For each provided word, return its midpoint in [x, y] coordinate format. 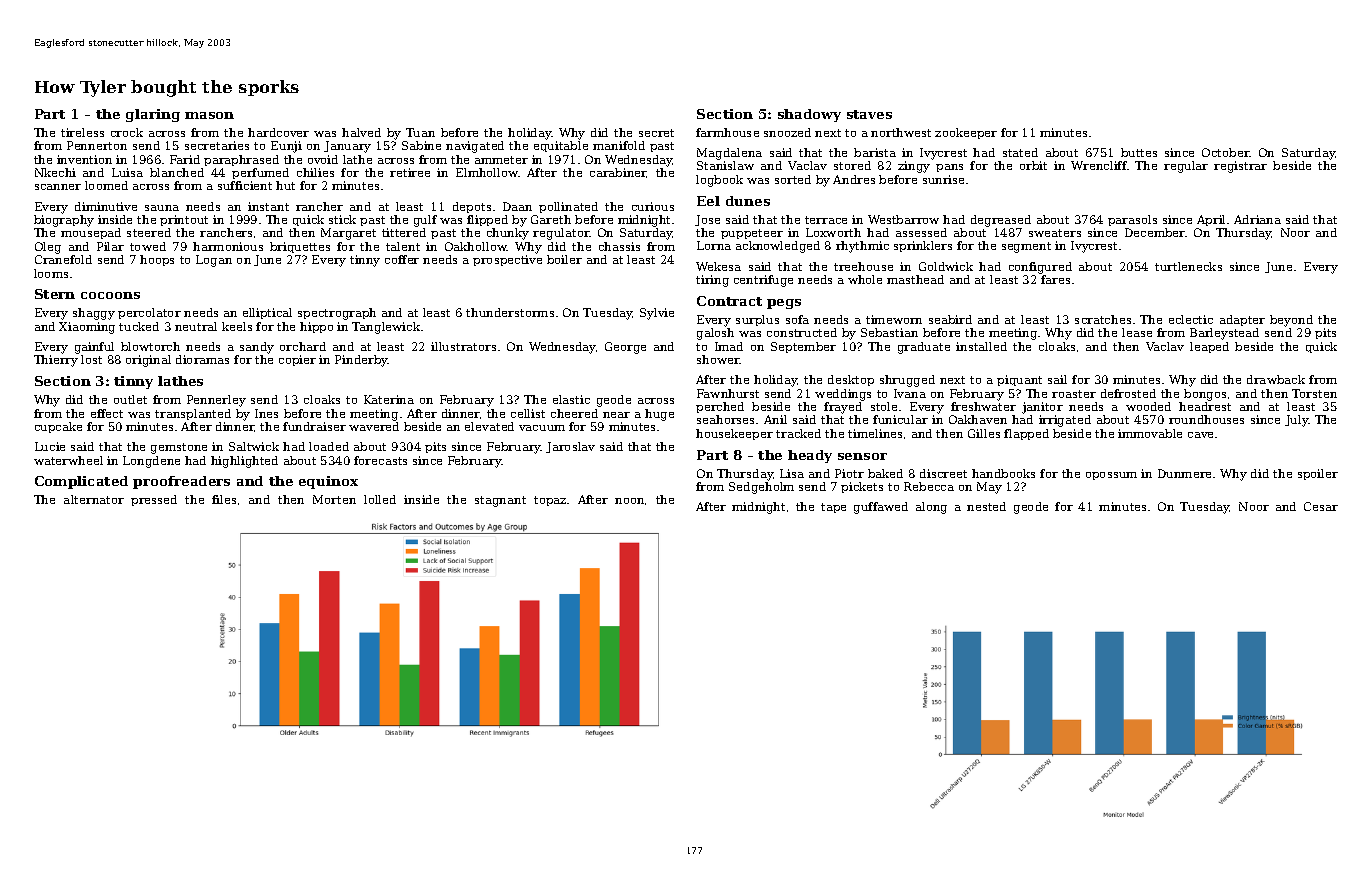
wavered [374, 426]
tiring [712, 281]
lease [1137, 332]
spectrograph [337, 314]
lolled [380, 499]
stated [1020, 152]
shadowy [809, 115]
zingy [914, 167]
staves [869, 114]
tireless [82, 132]
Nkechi [55, 172]
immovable [1150, 433]
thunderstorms [510, 312]
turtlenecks [1188, 266]
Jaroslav [570, 447]
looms [51, 273]
